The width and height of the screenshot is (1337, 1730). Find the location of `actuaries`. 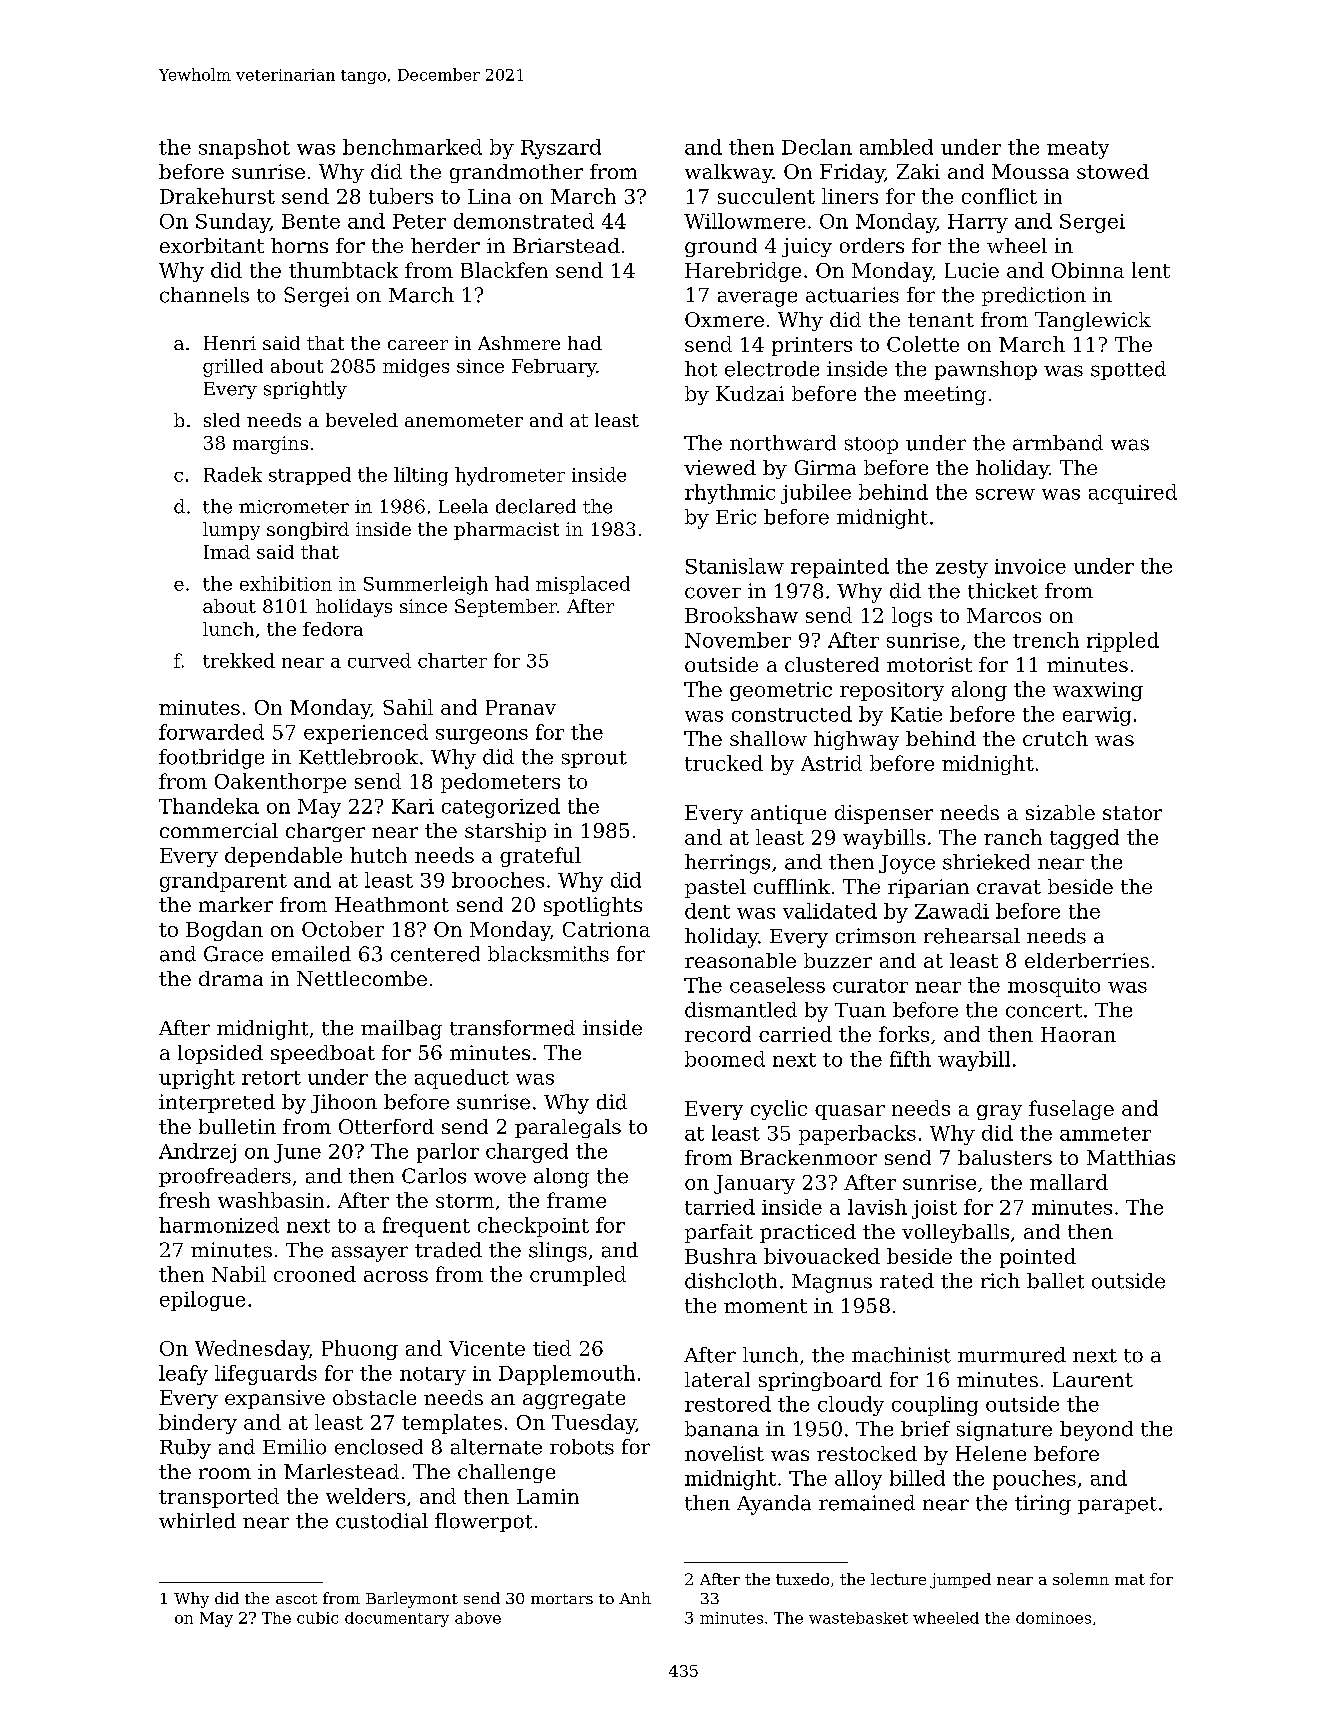

actuaries is located at coordinates (852, 295).
